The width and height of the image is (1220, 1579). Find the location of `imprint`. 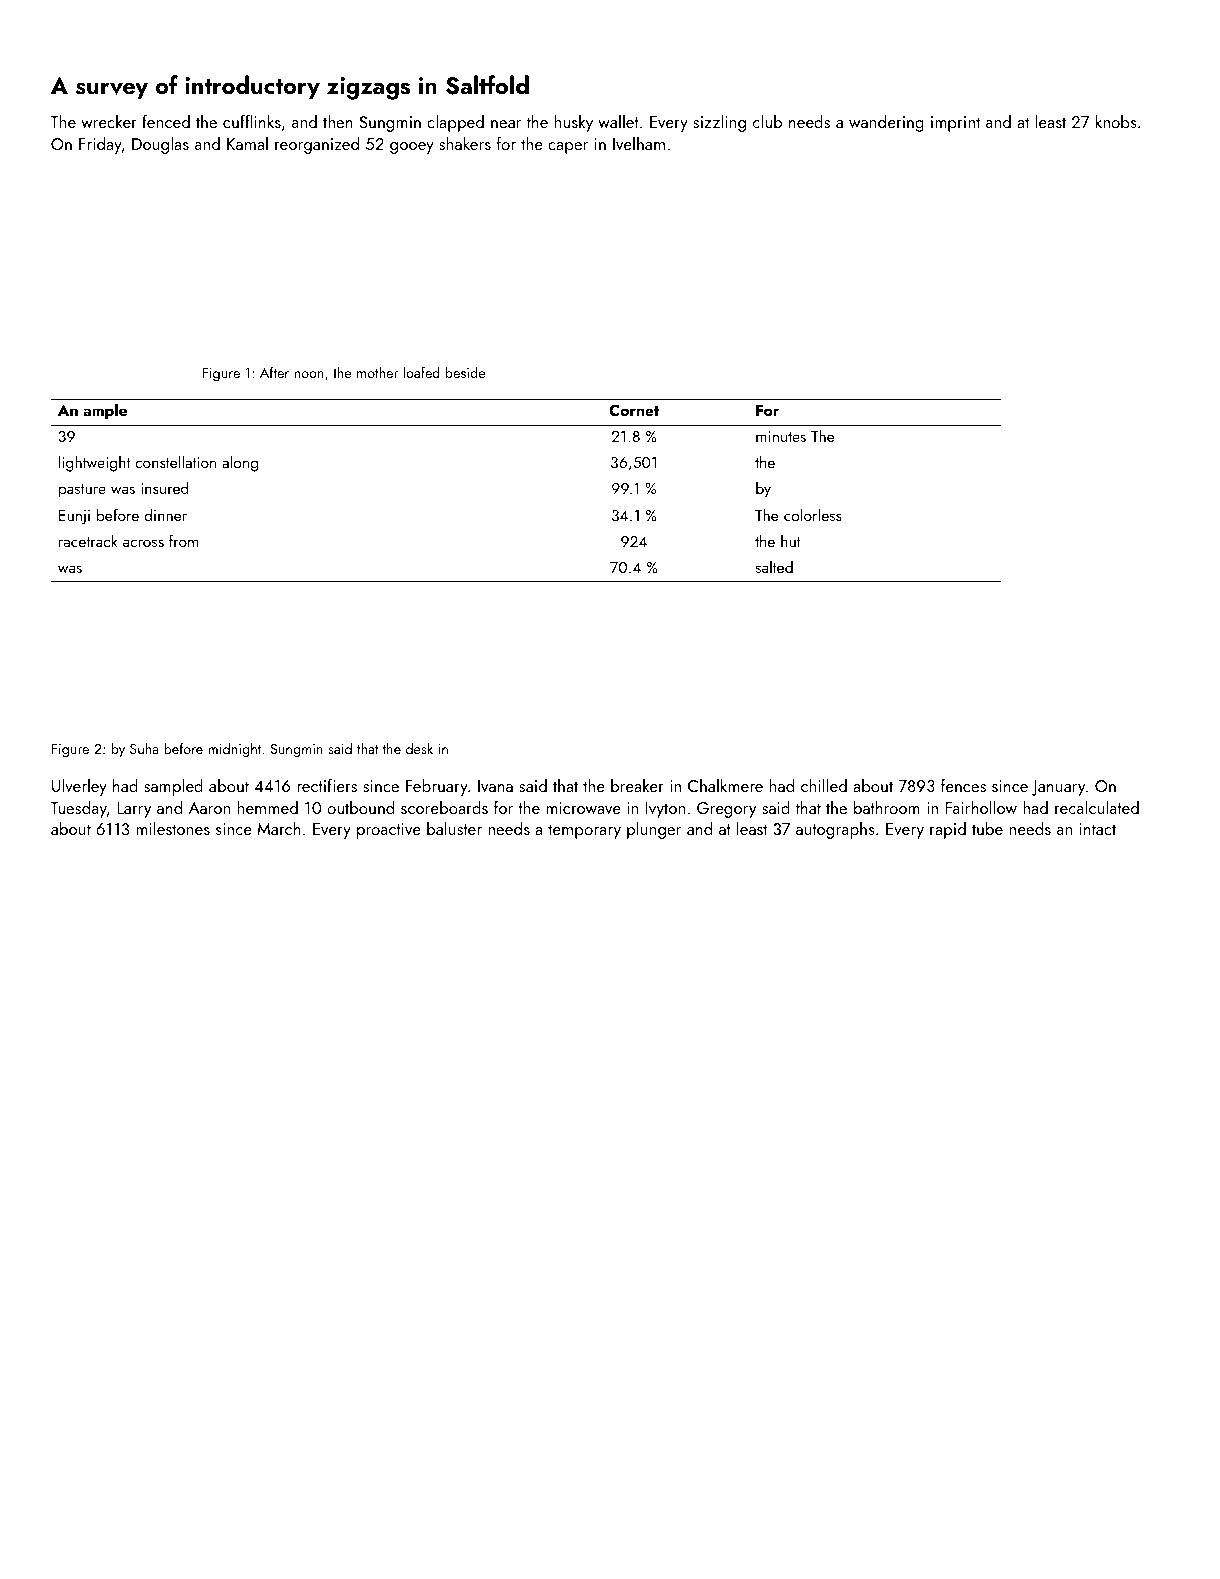

imprint is located at coordinates (955, 124).
